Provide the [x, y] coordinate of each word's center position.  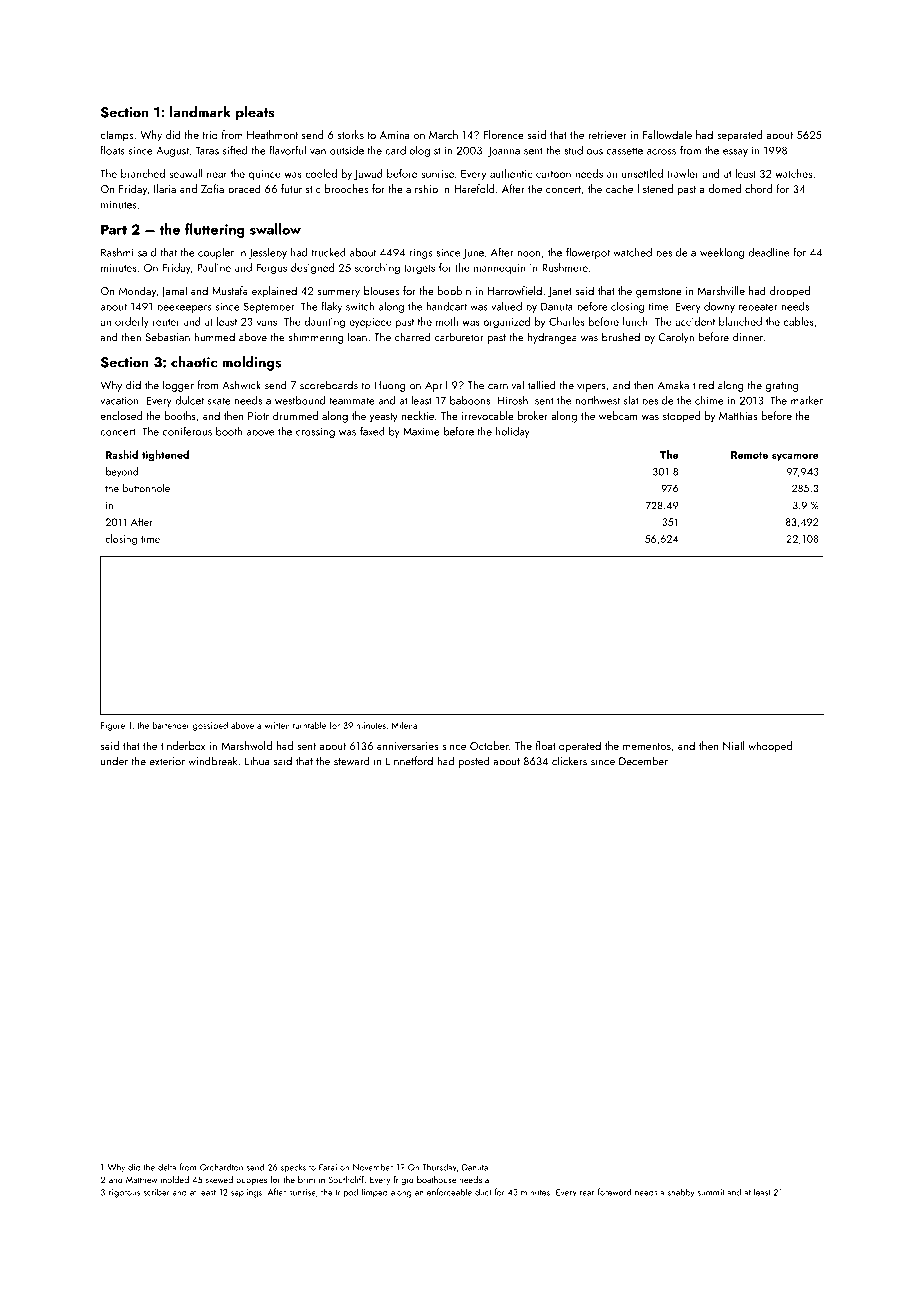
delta [167, 1167]
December [643, 761]
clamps [116, 136]
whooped [770, 747]
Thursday [439, 1168]
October [489, 745]
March [443, 134]
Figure [113, 726]
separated [739, 136]
